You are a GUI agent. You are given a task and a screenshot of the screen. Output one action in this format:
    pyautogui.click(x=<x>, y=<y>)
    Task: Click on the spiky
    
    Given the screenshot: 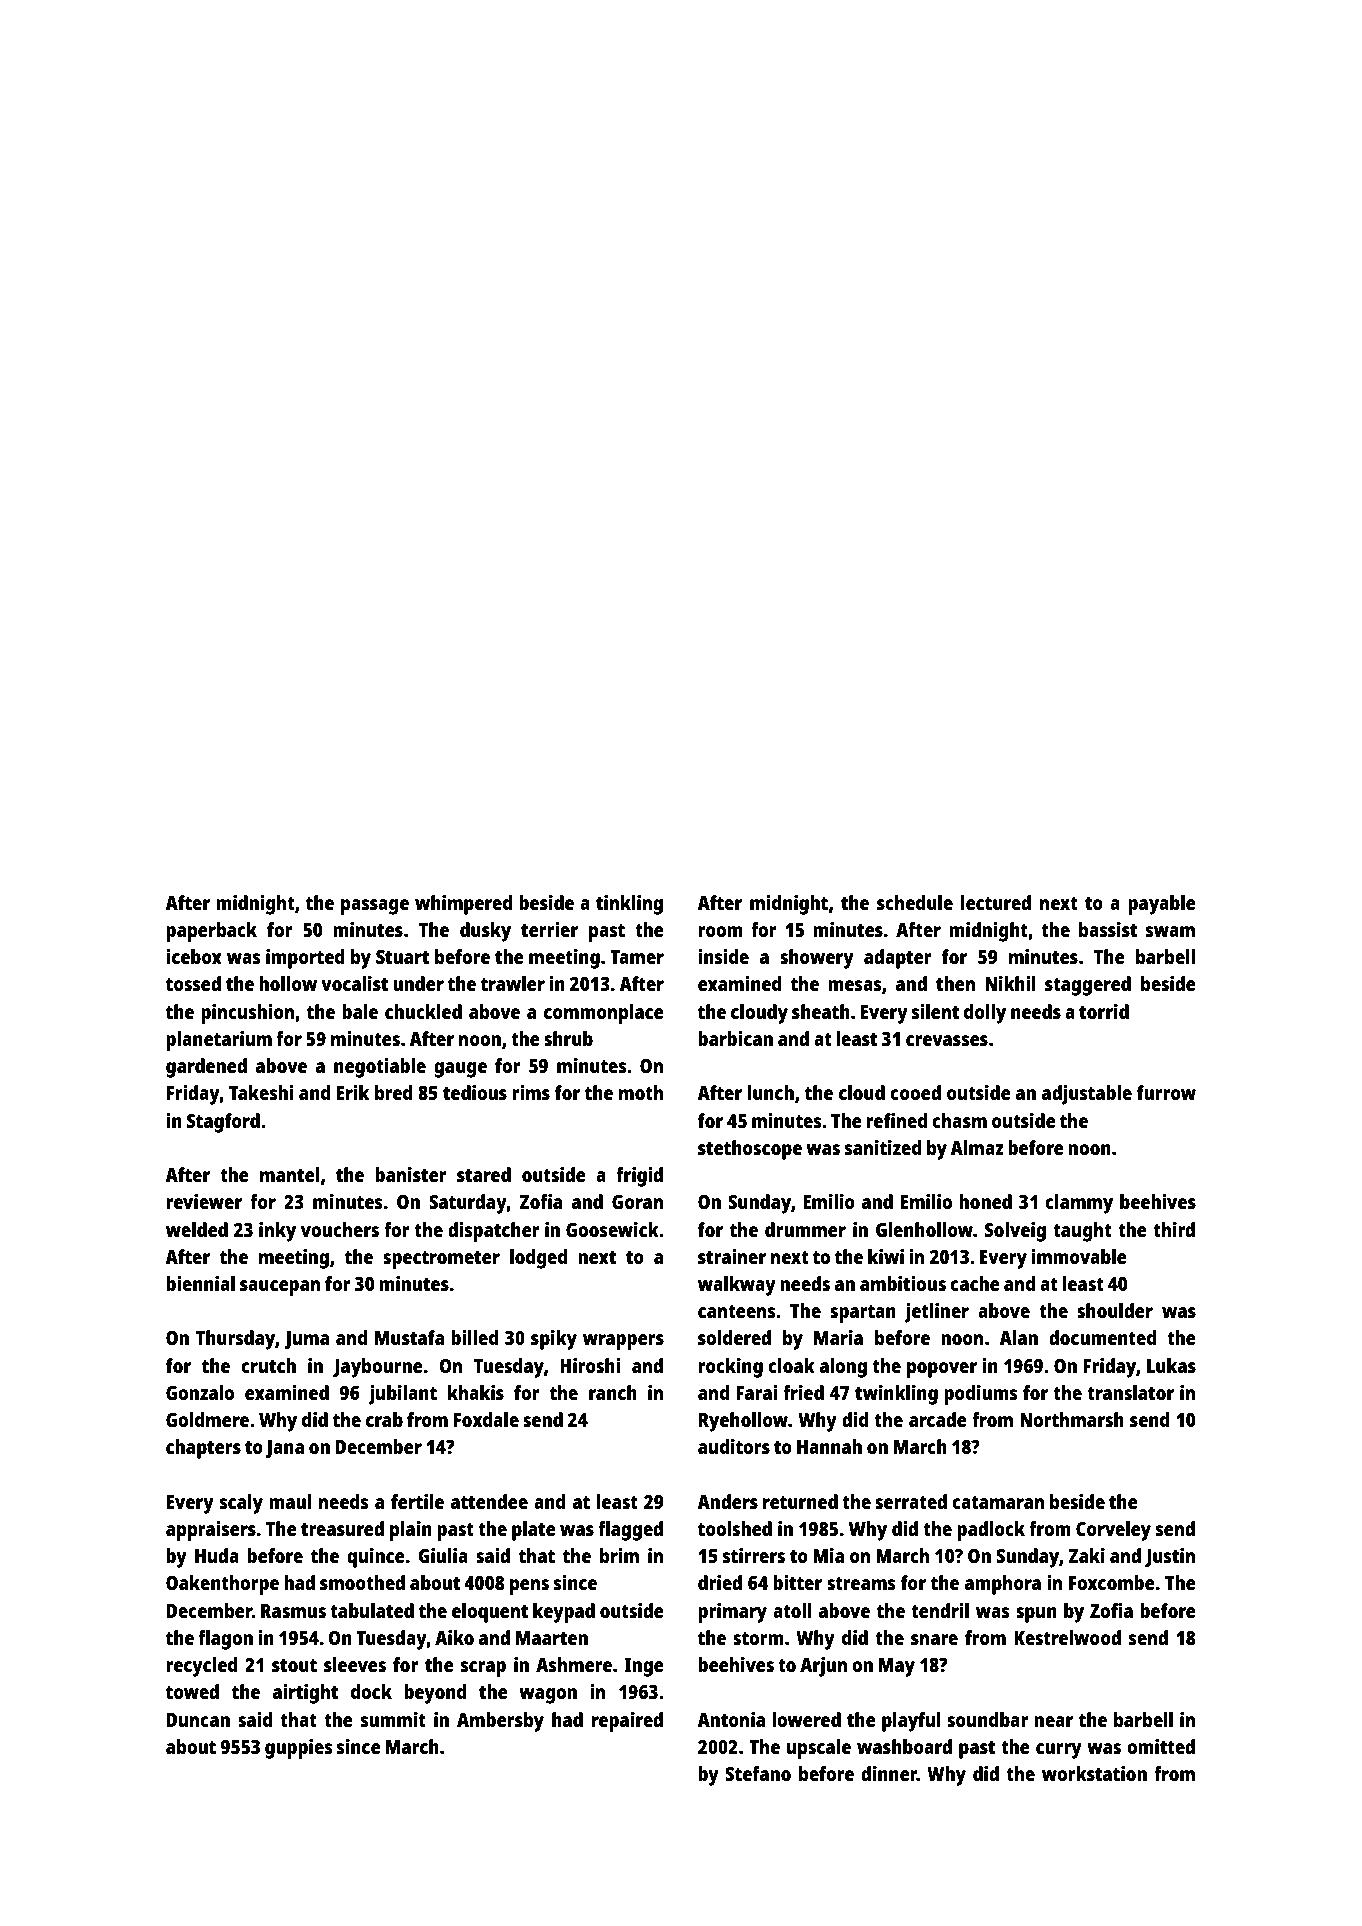 What is the action you would take?
    pyautogui.click(x=554, y=1340)
